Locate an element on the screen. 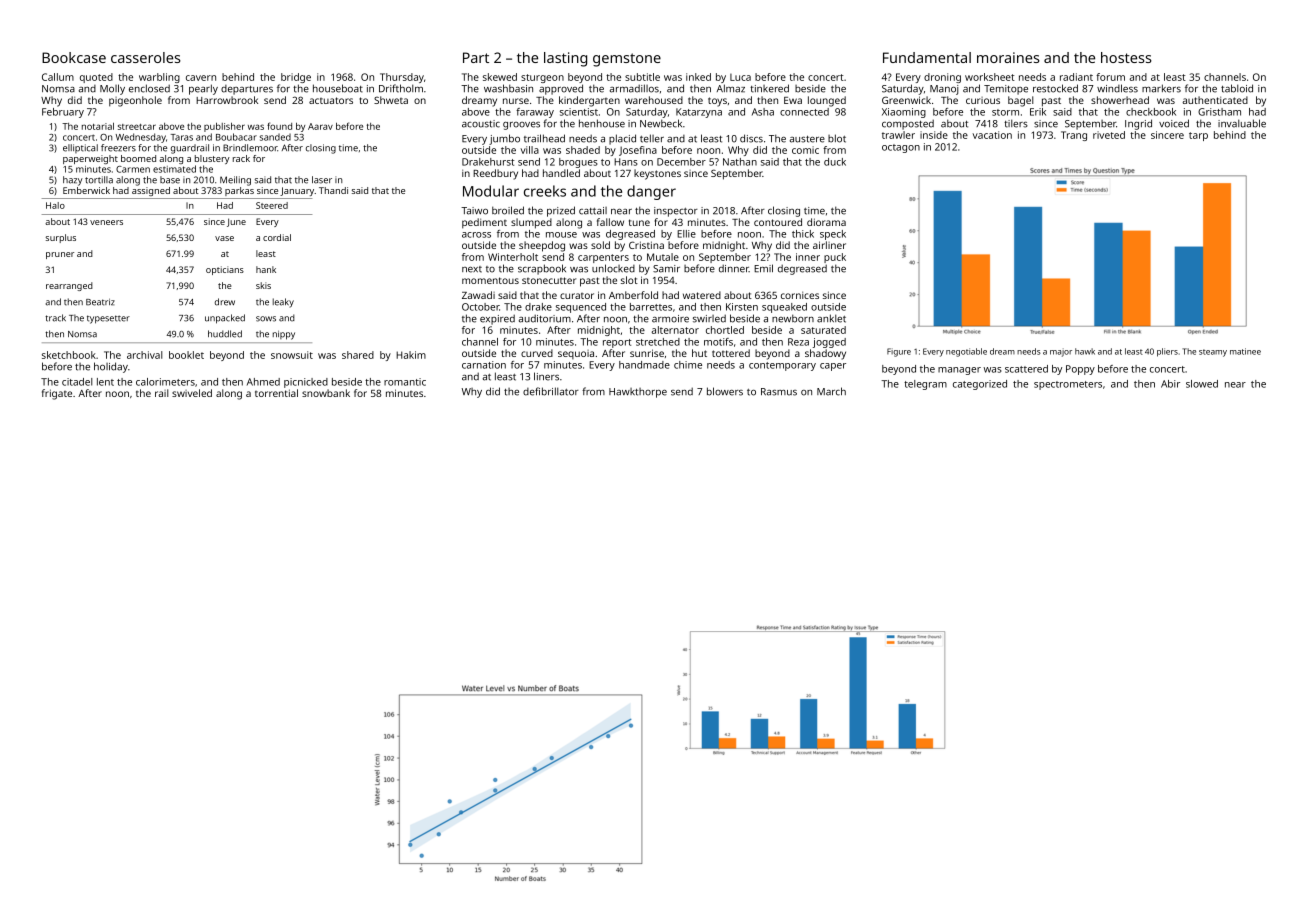 The width and height of the screenshot is (1308, 924). moraines is located at coordinates (1008, 57).
